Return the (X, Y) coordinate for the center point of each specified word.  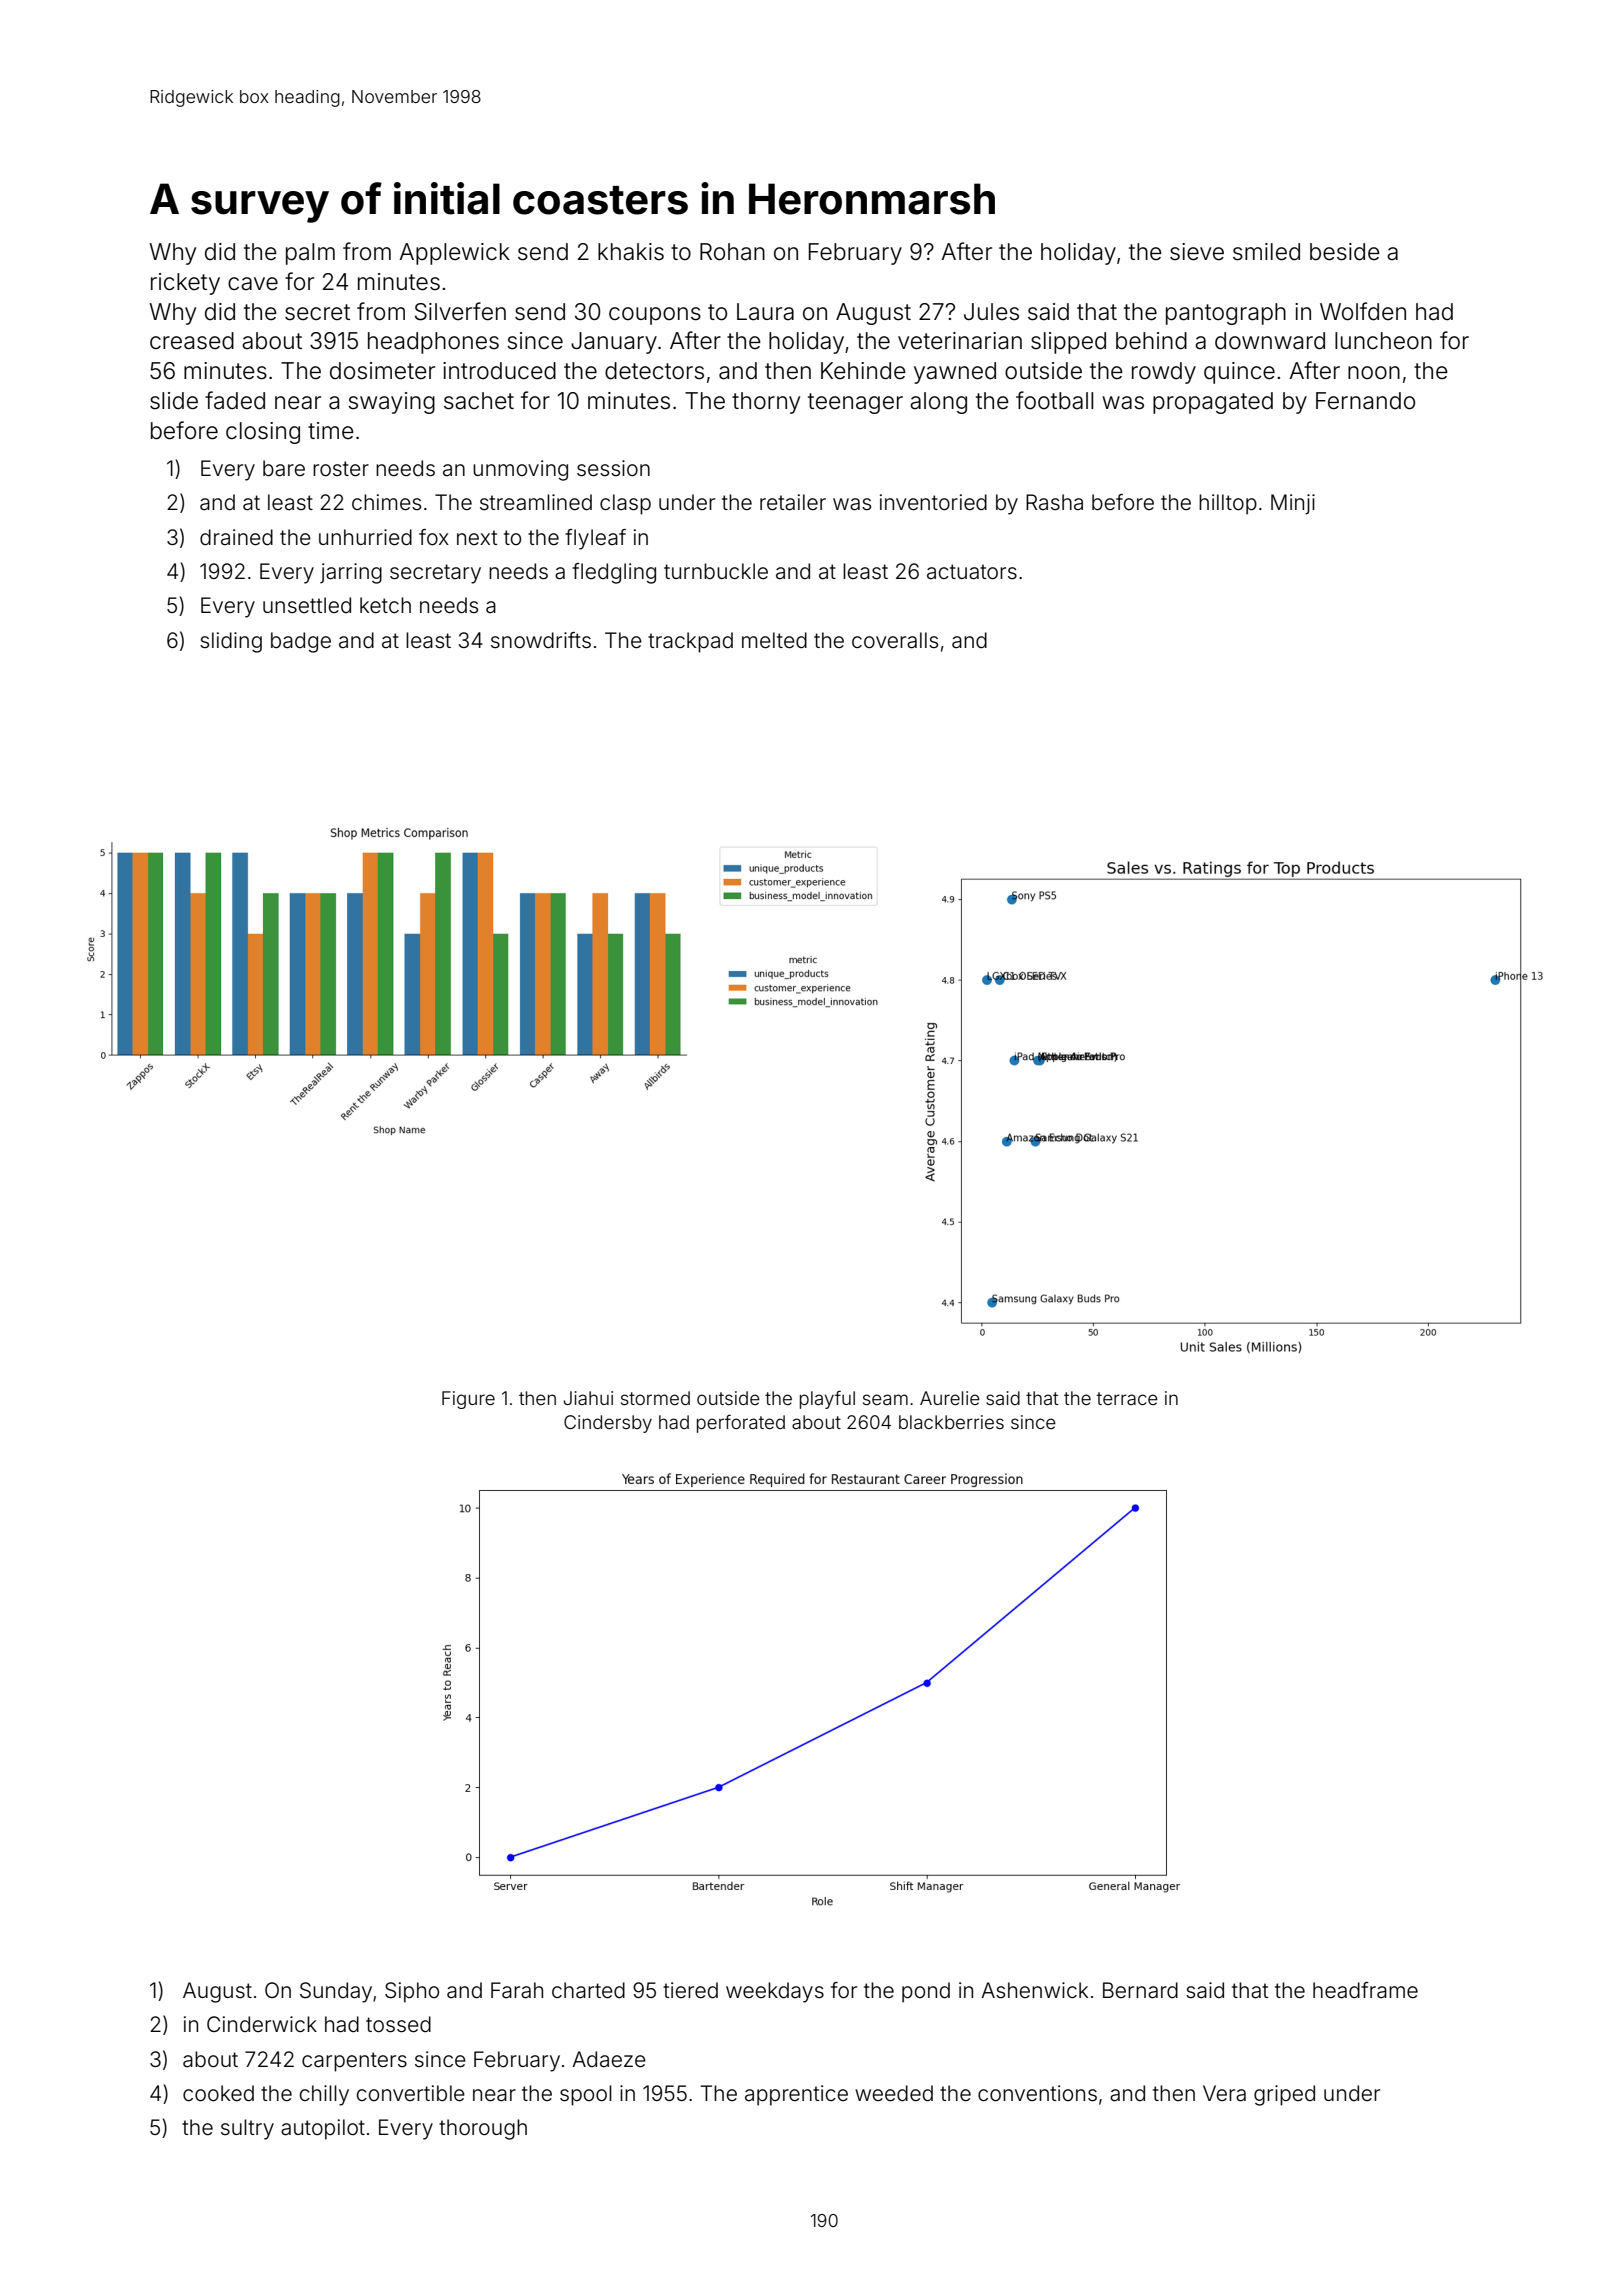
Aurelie (950, 1398)
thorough (483, 2129)
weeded (894, 2093)
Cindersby (608, 1424)
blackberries (951, 1422)
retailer (793, 502)
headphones (433, 343)
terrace (1127, 1398)
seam (885, 1399)
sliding (231, 642)
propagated (1213, 403)
